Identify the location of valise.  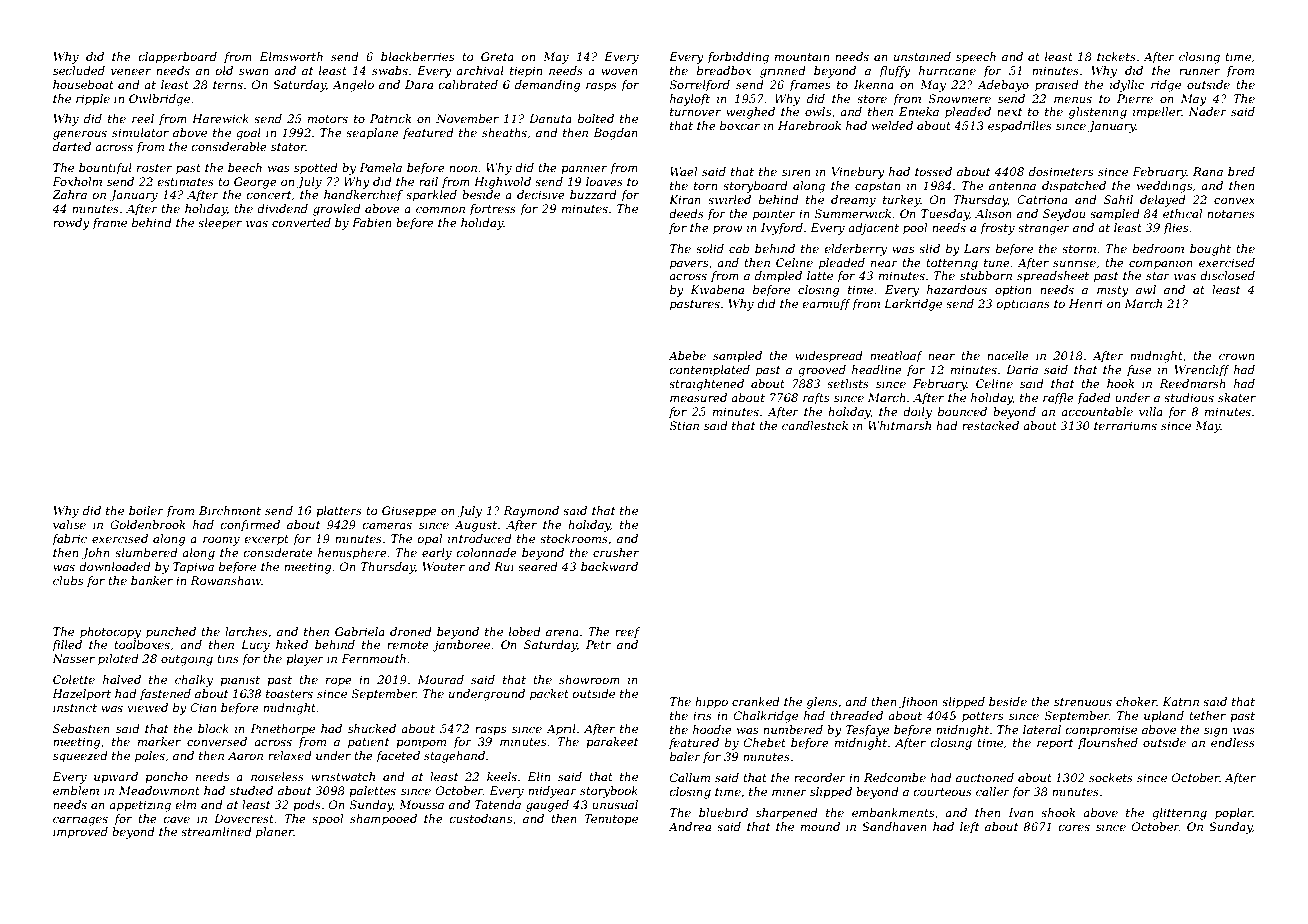
(69, 524).
